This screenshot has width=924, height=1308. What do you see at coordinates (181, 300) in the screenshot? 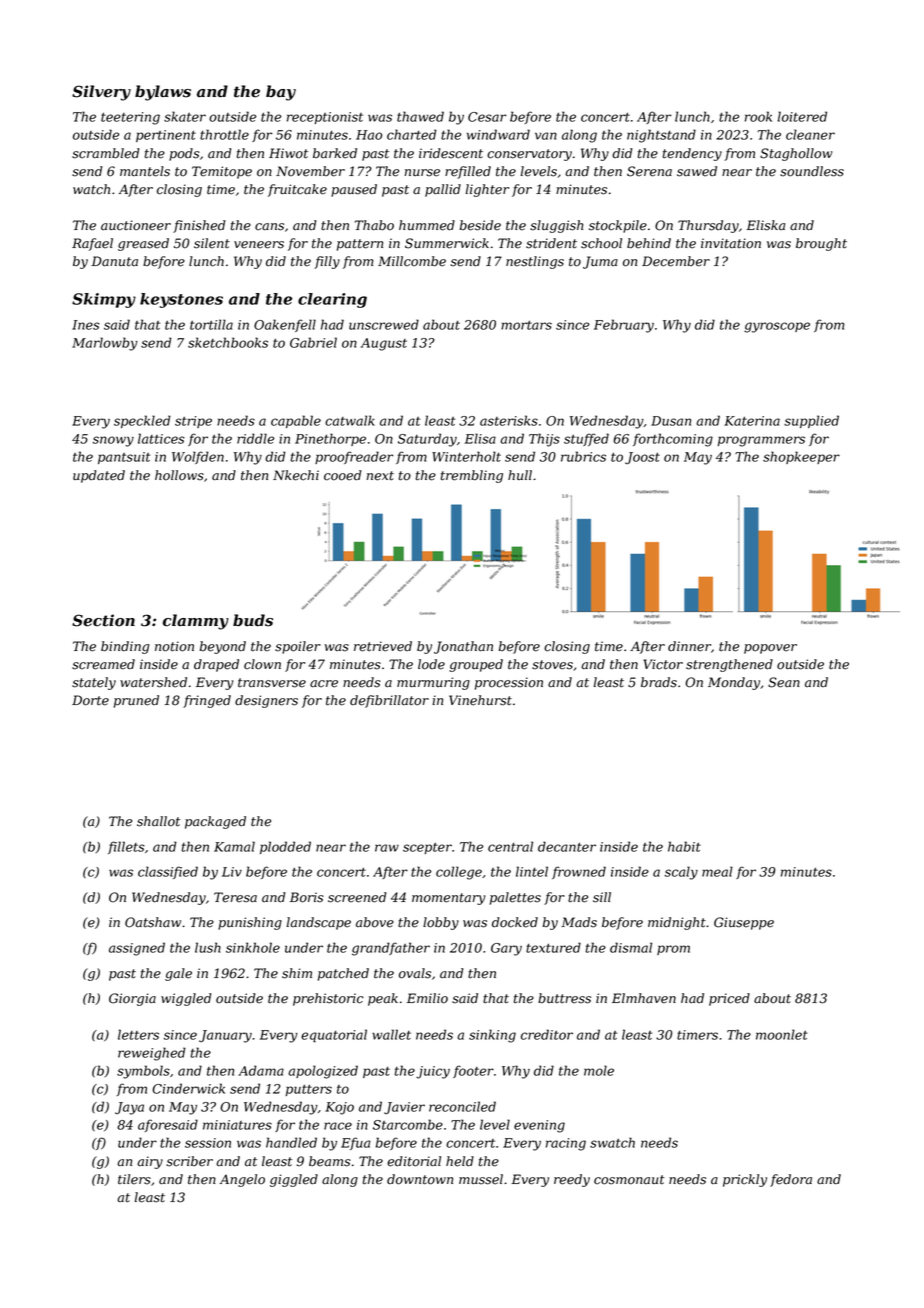
I see `keystones` at bounding box center [181, 300].
